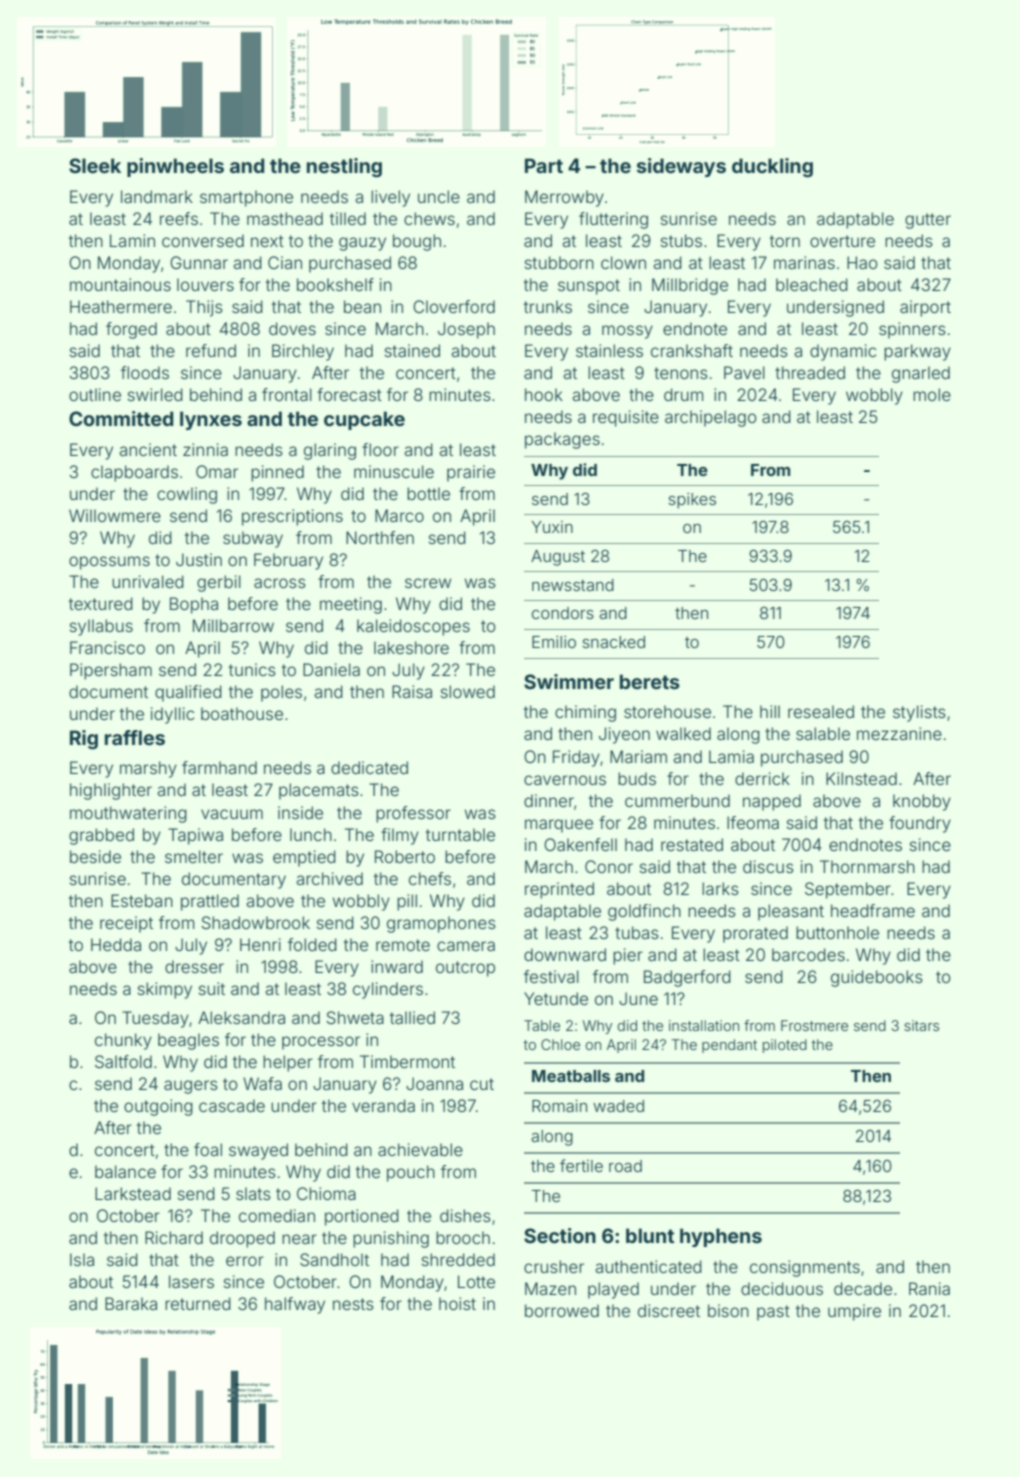 This screenshot has height=1477, width=1020. What do you see at coordinates (326, 1193) in the screenshot?
I see `Chioma` at bounding box center [326, 1193].
